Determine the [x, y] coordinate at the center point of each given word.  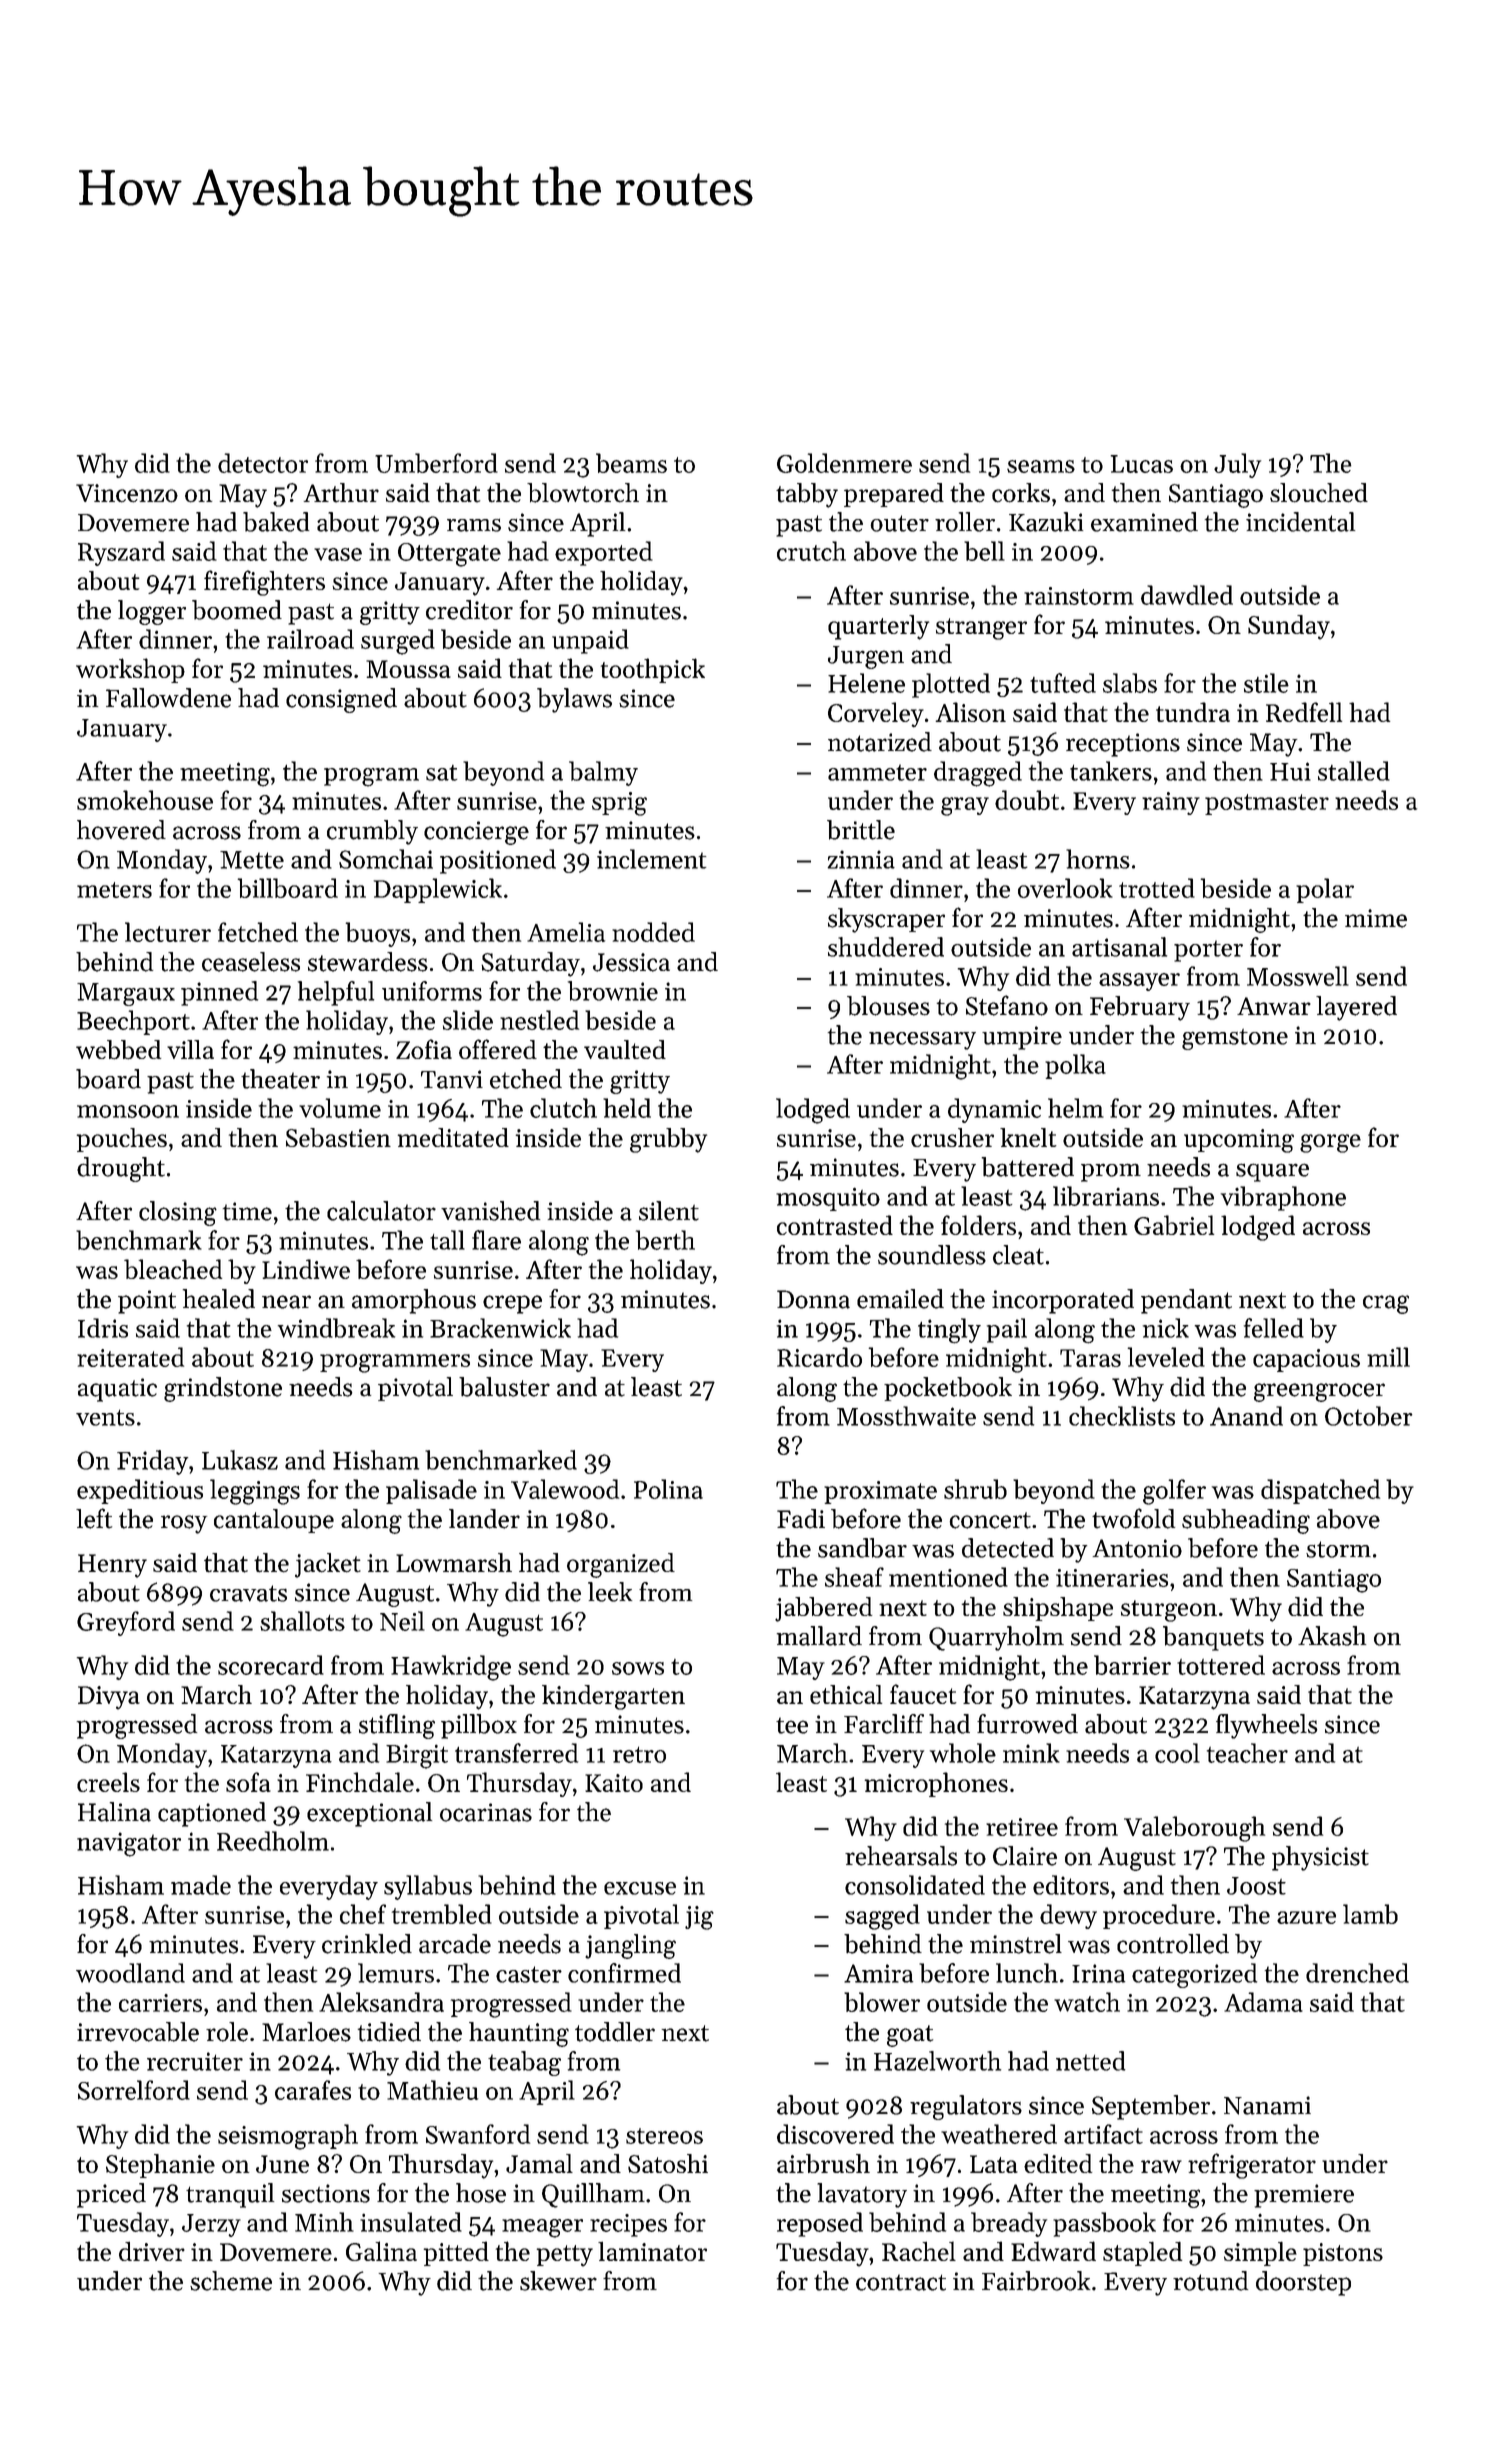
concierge [476, 833]
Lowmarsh [454, 1562]
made [201, 1885]
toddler [615, 2032]
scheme [231, 2281]
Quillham [593, 2195]
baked [276, 522]
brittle [861, 830]
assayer [1139, 982]
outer [899, 523]
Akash [1332, 1636]
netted [1091, 2061]
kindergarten [613, 1697]
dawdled [1187, 595]
